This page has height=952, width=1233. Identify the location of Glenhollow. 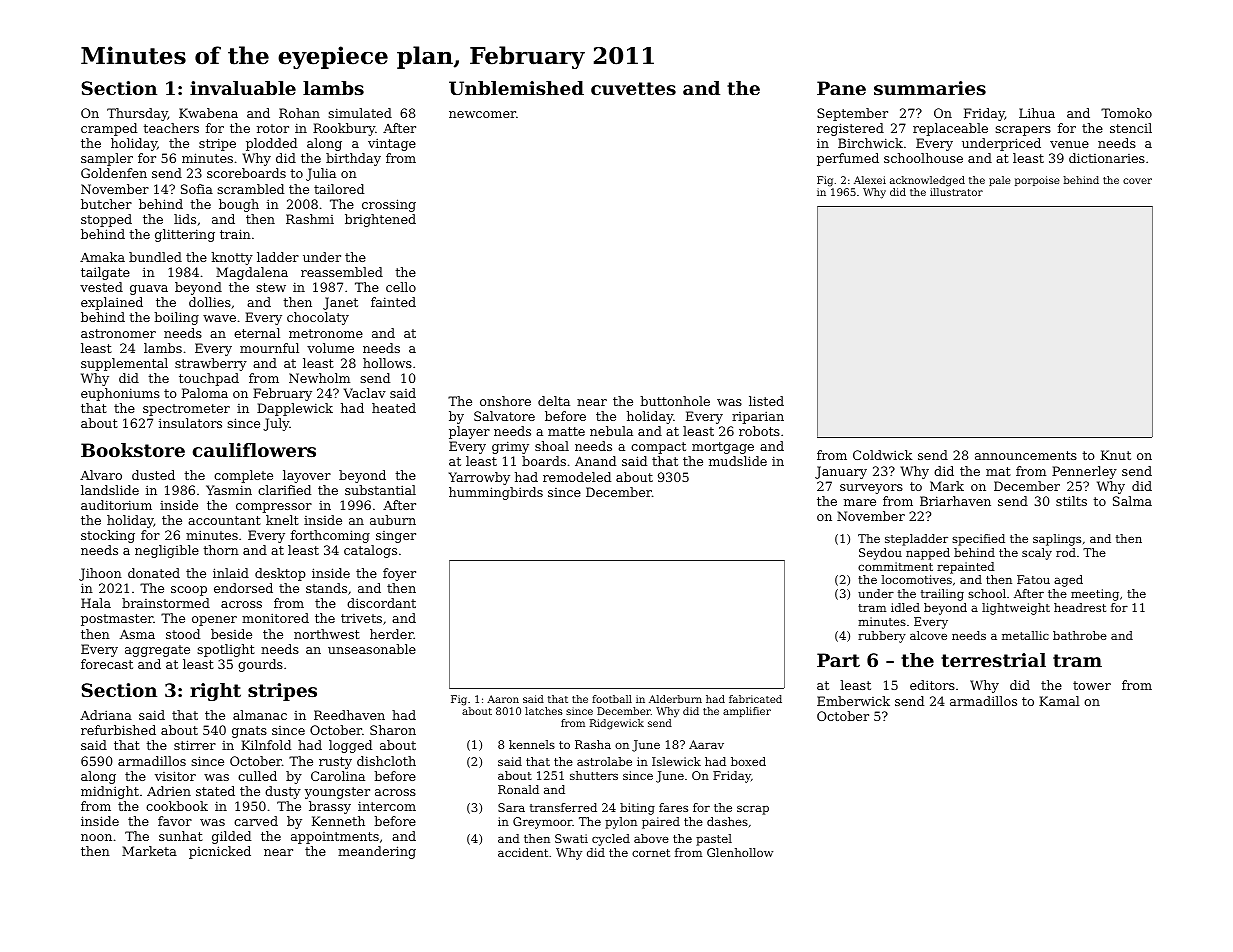
(740, 852).
